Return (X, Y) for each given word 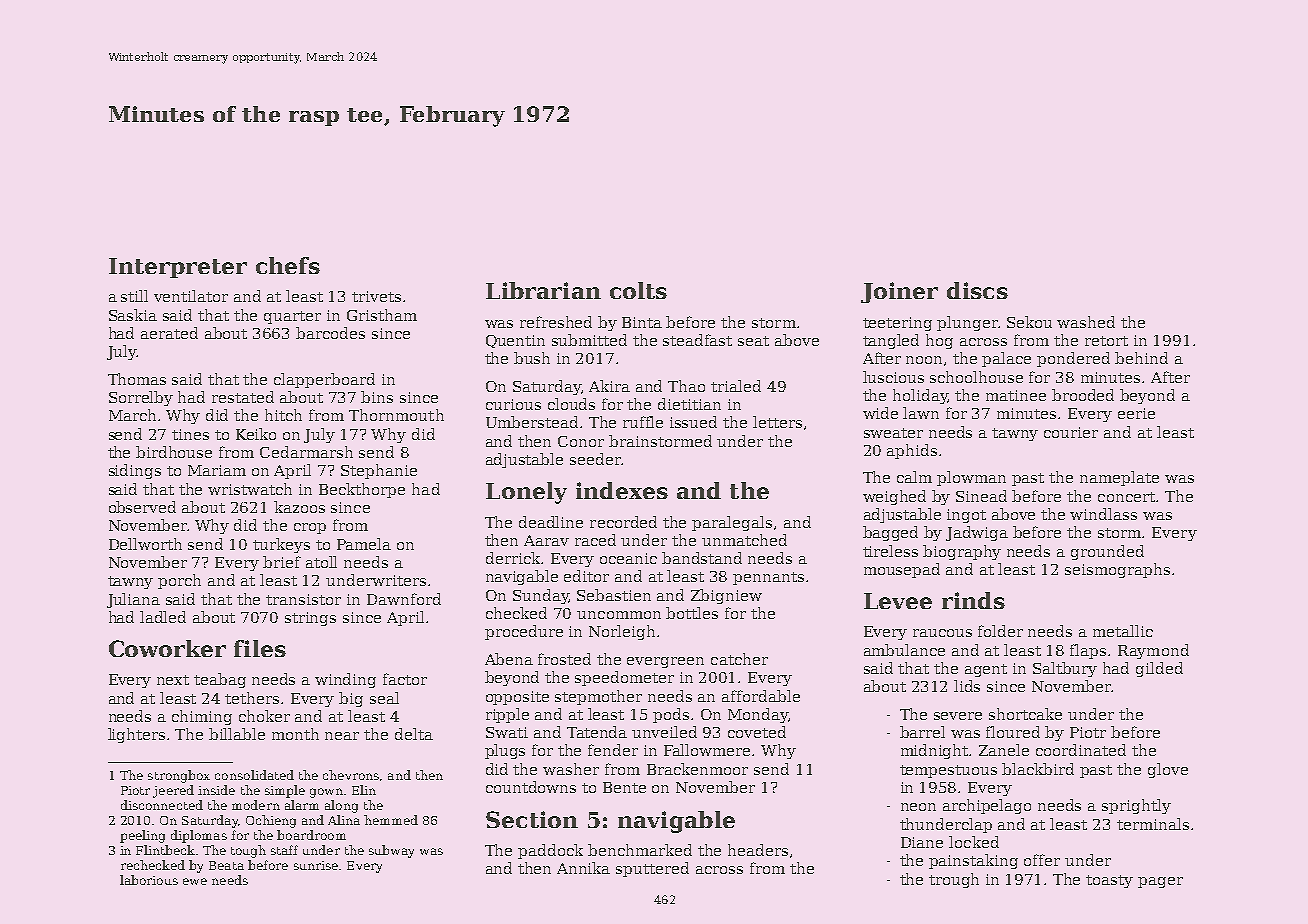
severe (958, 716)
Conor (581, 441)
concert (1126, 497)
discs (977, 290)
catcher (739, 659)
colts (638, 290)
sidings (135, 471)
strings (310, 619)
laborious (149, 880)
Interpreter (178, 268)
